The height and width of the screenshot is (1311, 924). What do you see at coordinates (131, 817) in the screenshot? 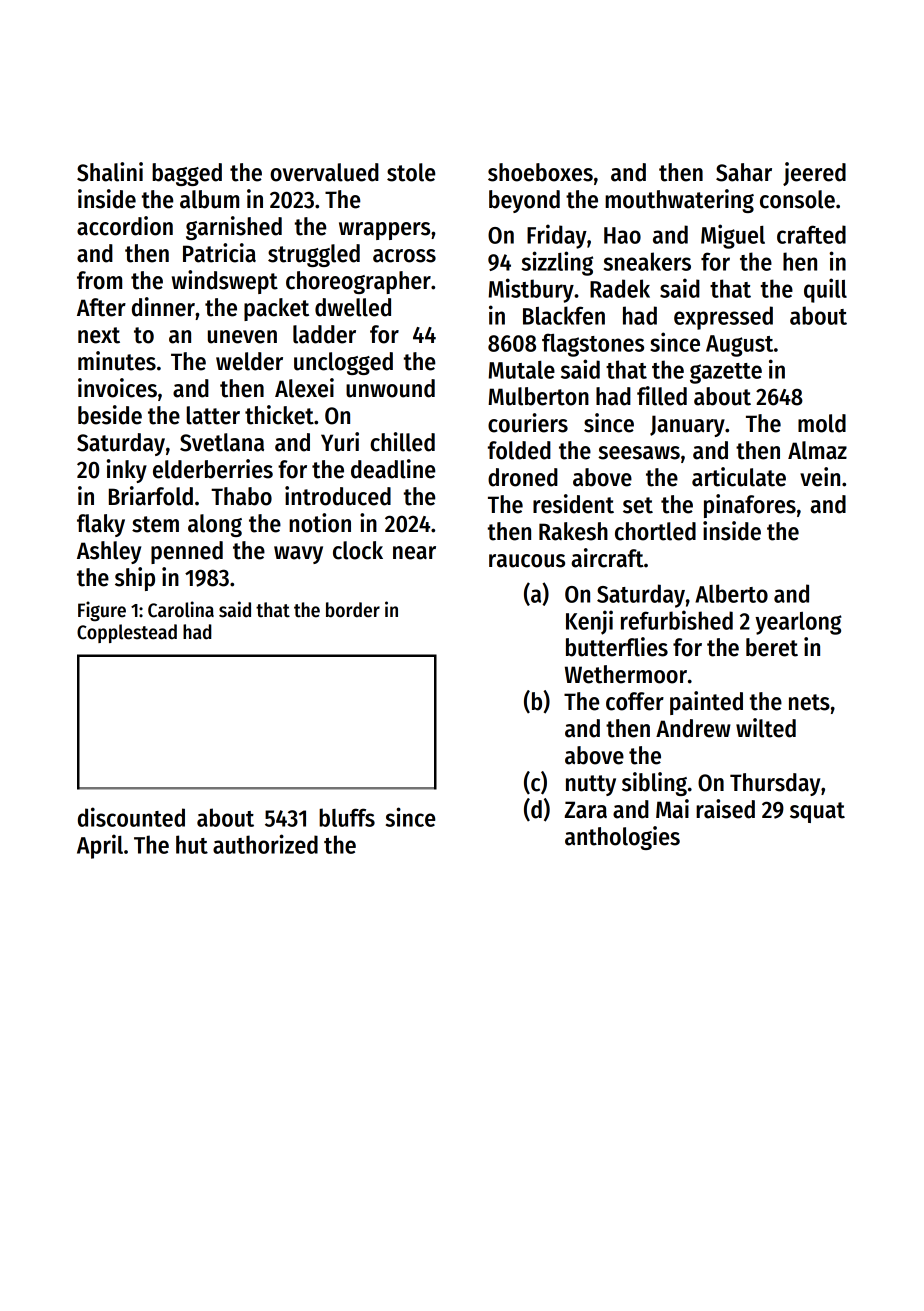
I see `discounted` at bounding box center [131, 817].
